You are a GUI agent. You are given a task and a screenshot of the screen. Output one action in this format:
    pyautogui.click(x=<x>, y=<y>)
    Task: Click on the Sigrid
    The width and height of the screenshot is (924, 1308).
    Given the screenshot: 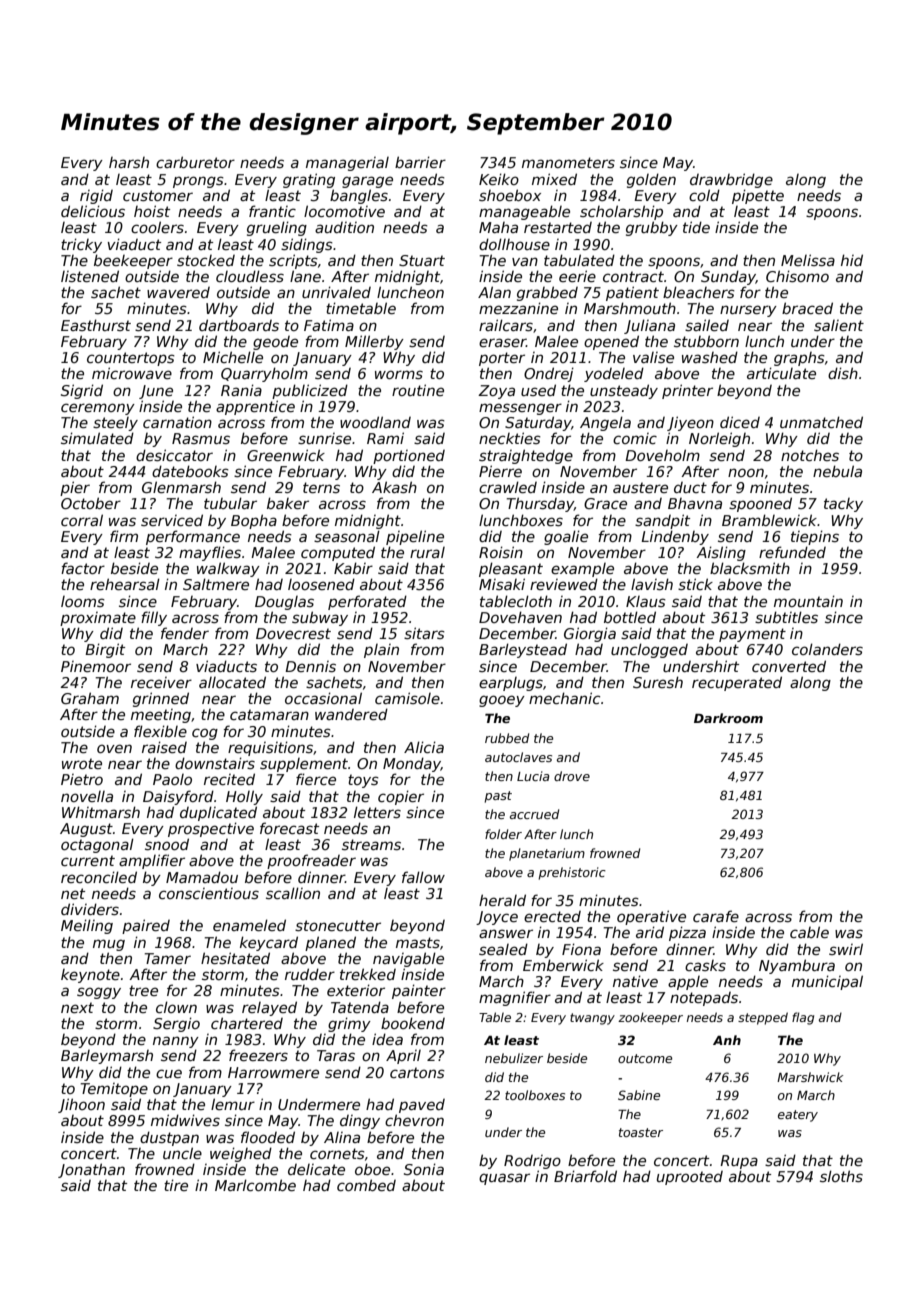 What is the action you would take?
    pyautogui.click(x=82, y=391)
